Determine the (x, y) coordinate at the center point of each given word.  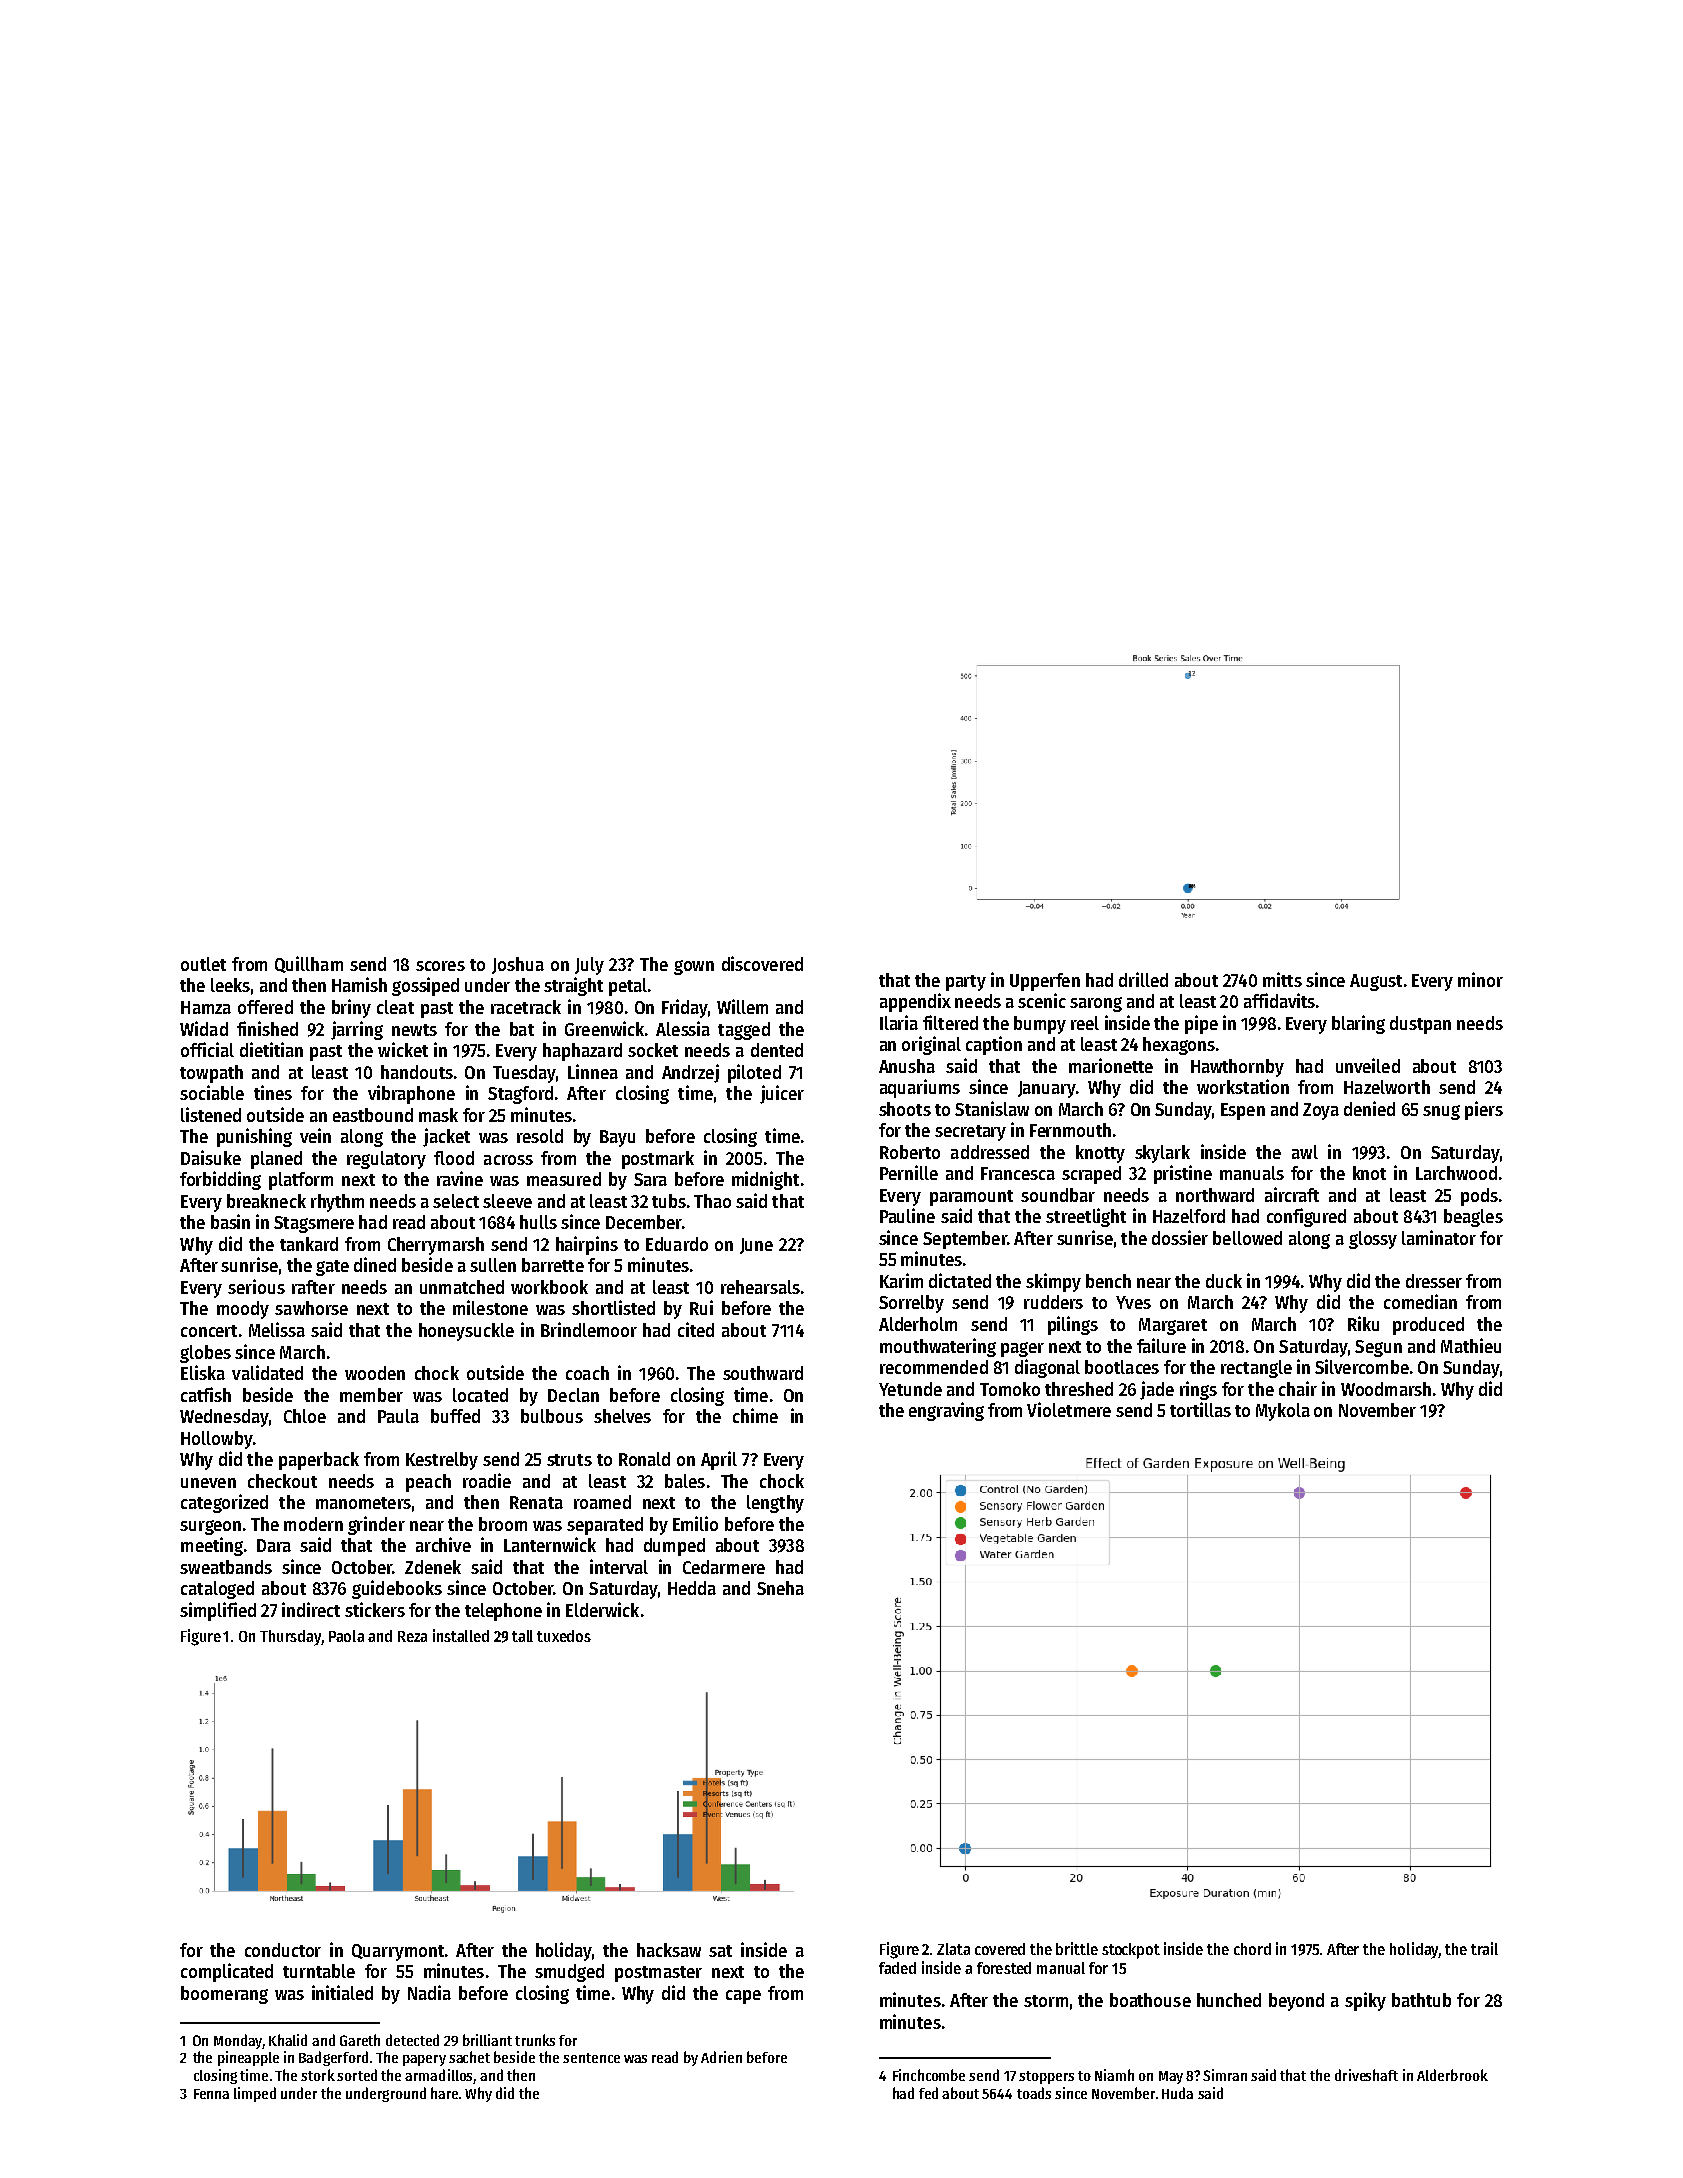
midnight (765, 1180)
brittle (1077, 1948)
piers (1484, 1110)
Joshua (518, 965)
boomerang (224, 1995)
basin (230, 1221)
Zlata (953, 1949)
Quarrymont (398, 1952)
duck (1224, 1281)
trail (1484, 1948)
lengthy (775, 1504)
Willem (742, 1006)
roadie (487, 1480)
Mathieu (1471, 1345)
